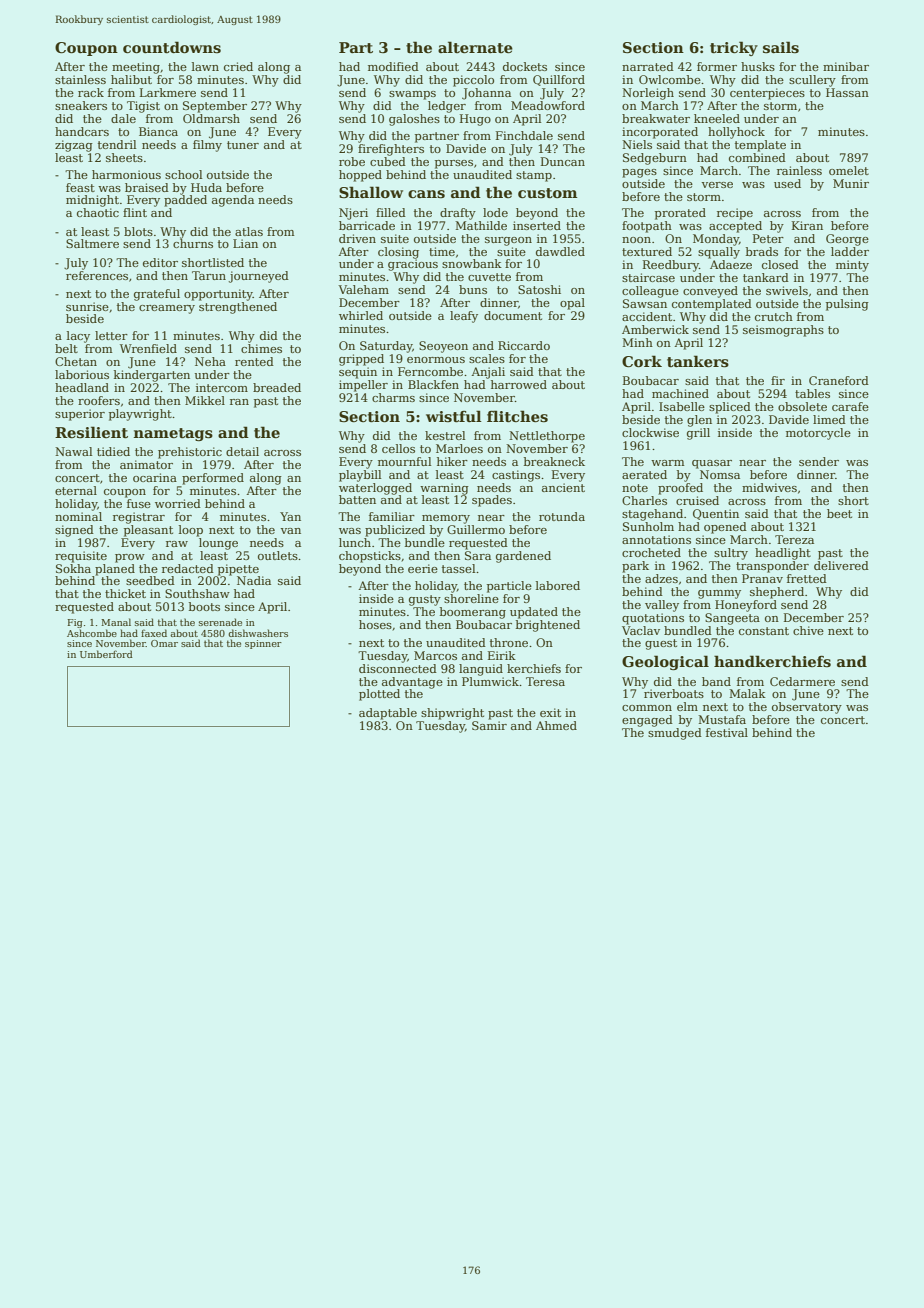 The image size is (924, 1308). I want to click on swamps, so click(412, 95).
